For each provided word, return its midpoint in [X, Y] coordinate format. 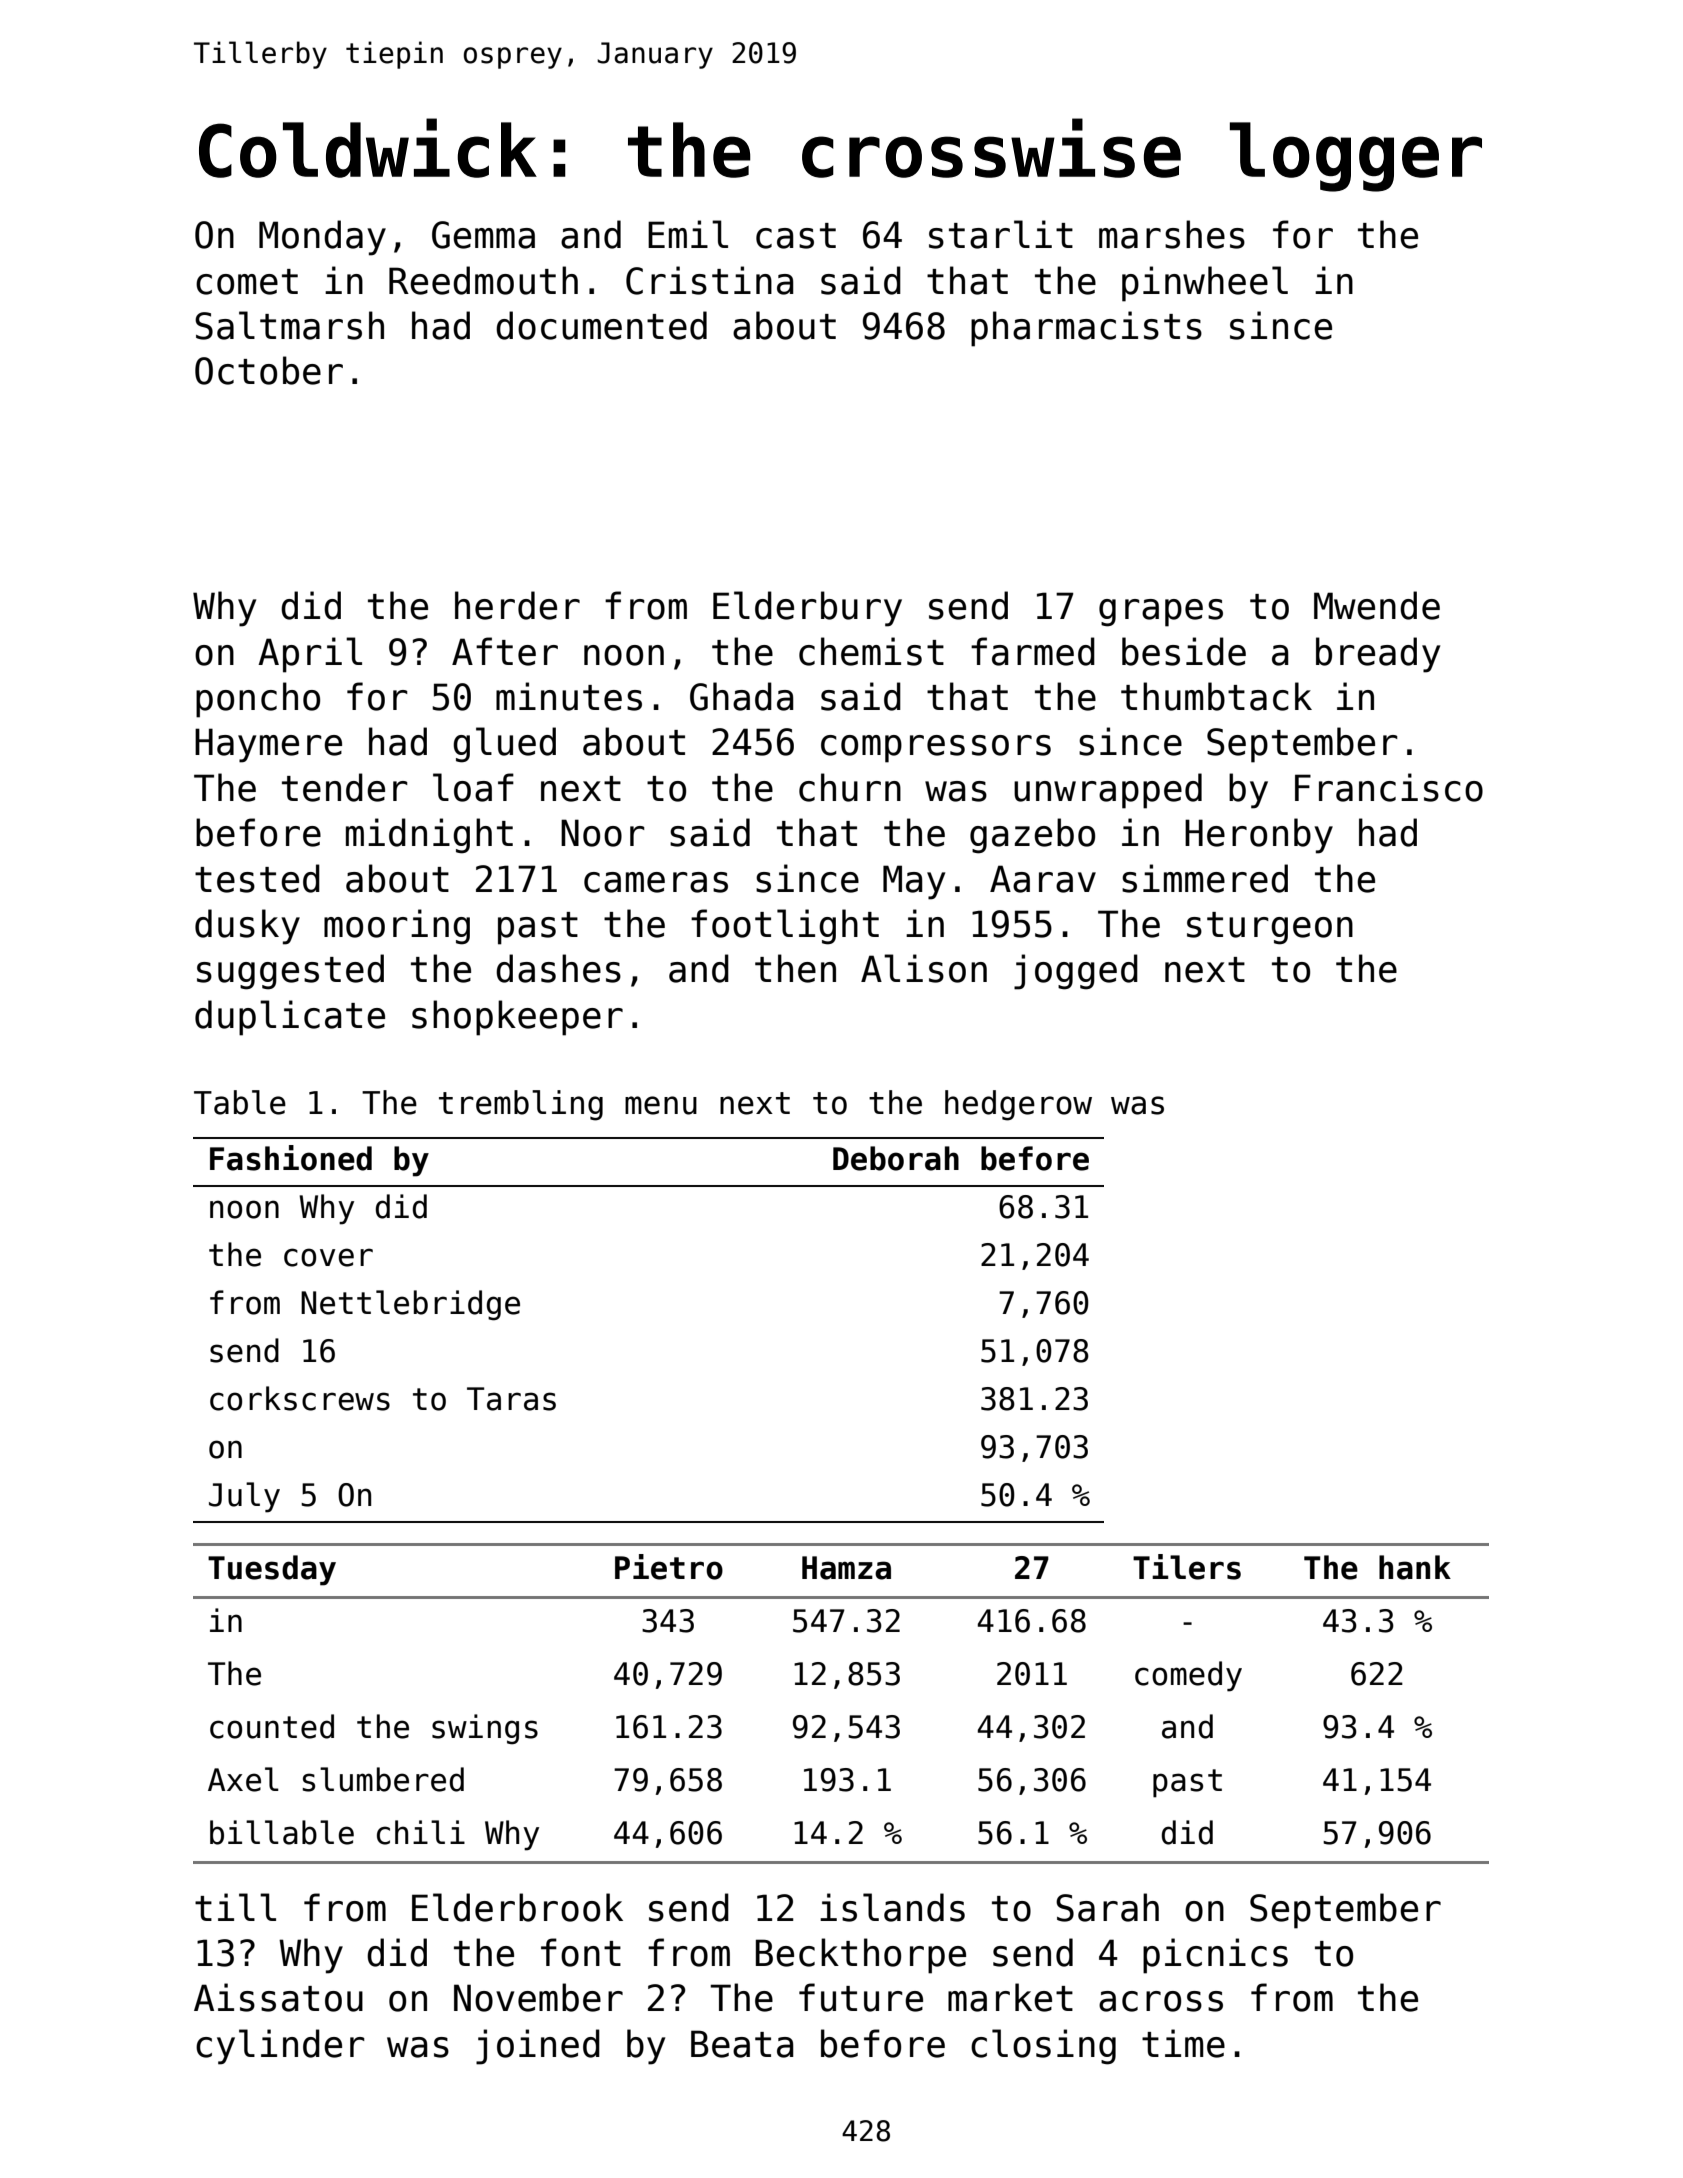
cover [328, 1257]
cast [796, 236]
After [505, 651]
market [1010, 1997]
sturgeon [1270, 928]
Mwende [1377, 605]
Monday [322, 238]
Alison [924, 968]
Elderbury [807, 609]
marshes [1172, 234]
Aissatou [278, 1997]
